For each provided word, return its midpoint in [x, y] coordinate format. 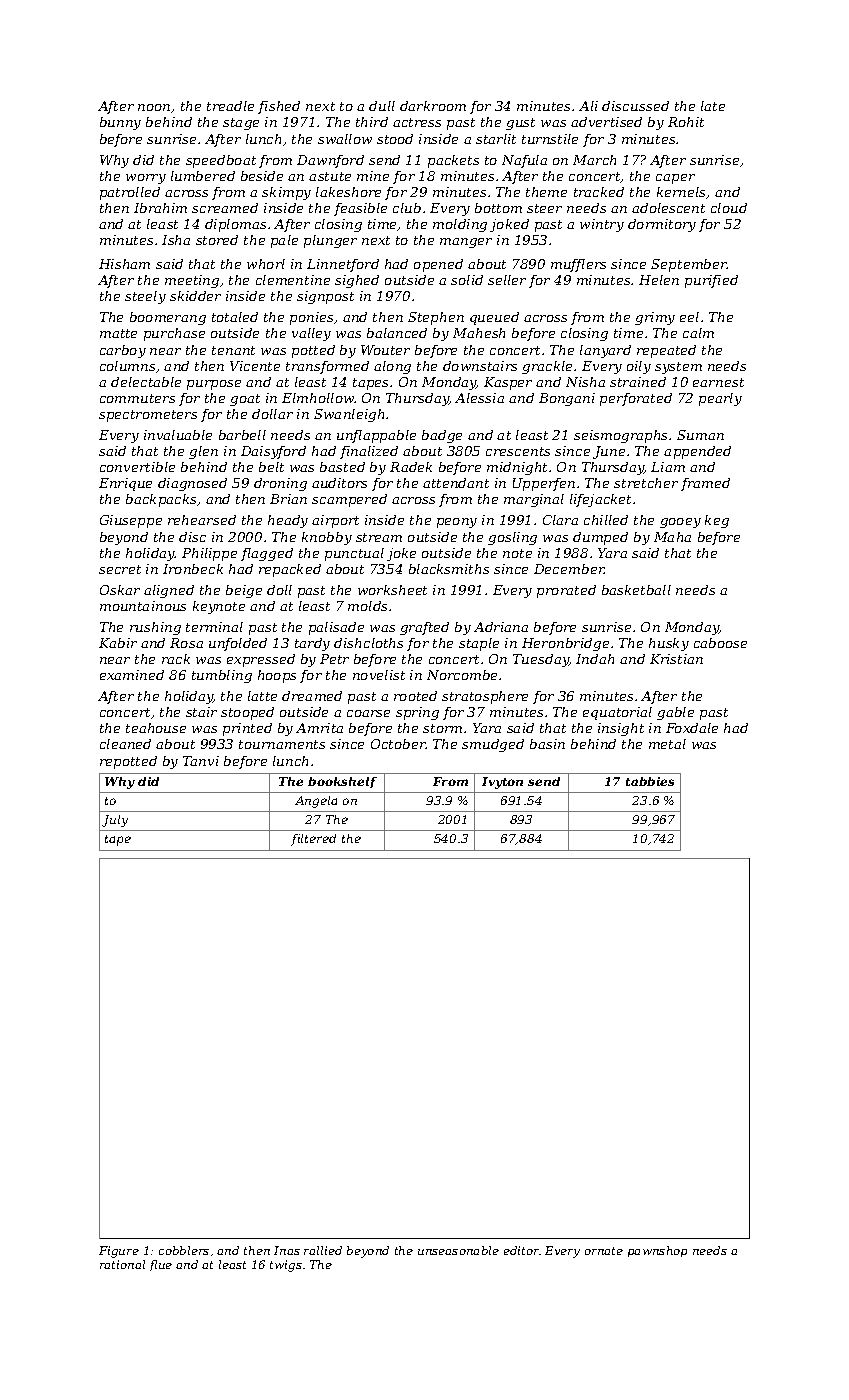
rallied [323, 1250]
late [713, 106]
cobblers [184, 1250]
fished [279, 107]
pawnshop [657, 1251]
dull [382, 106]
